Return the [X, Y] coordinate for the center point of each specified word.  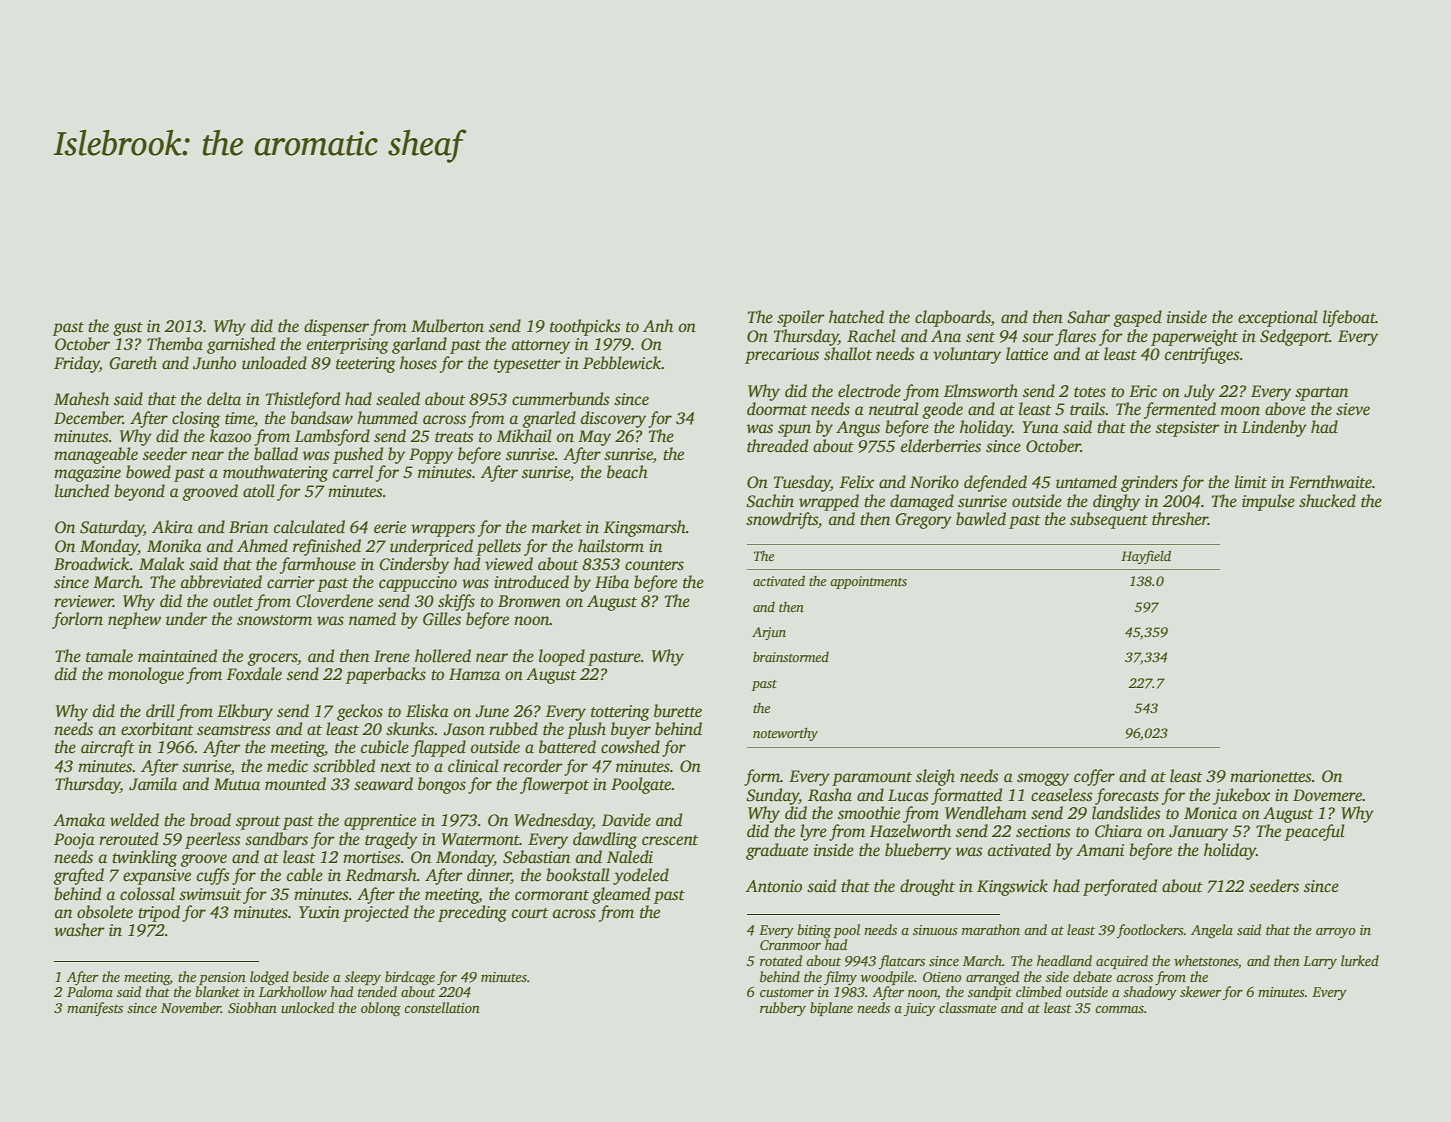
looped [562, 657]
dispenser [336, 327]
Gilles [442, 619]
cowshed [630, 747]
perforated [1120, 887]
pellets [498, 547]
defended [995, 483]
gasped [1137, 318]
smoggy [1043, 779]
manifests [95, 1009]
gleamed [621, 895]
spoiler [801, 318]
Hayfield [1146, 557]
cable [305, 875]
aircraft [108, 748]
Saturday [112, 528]
